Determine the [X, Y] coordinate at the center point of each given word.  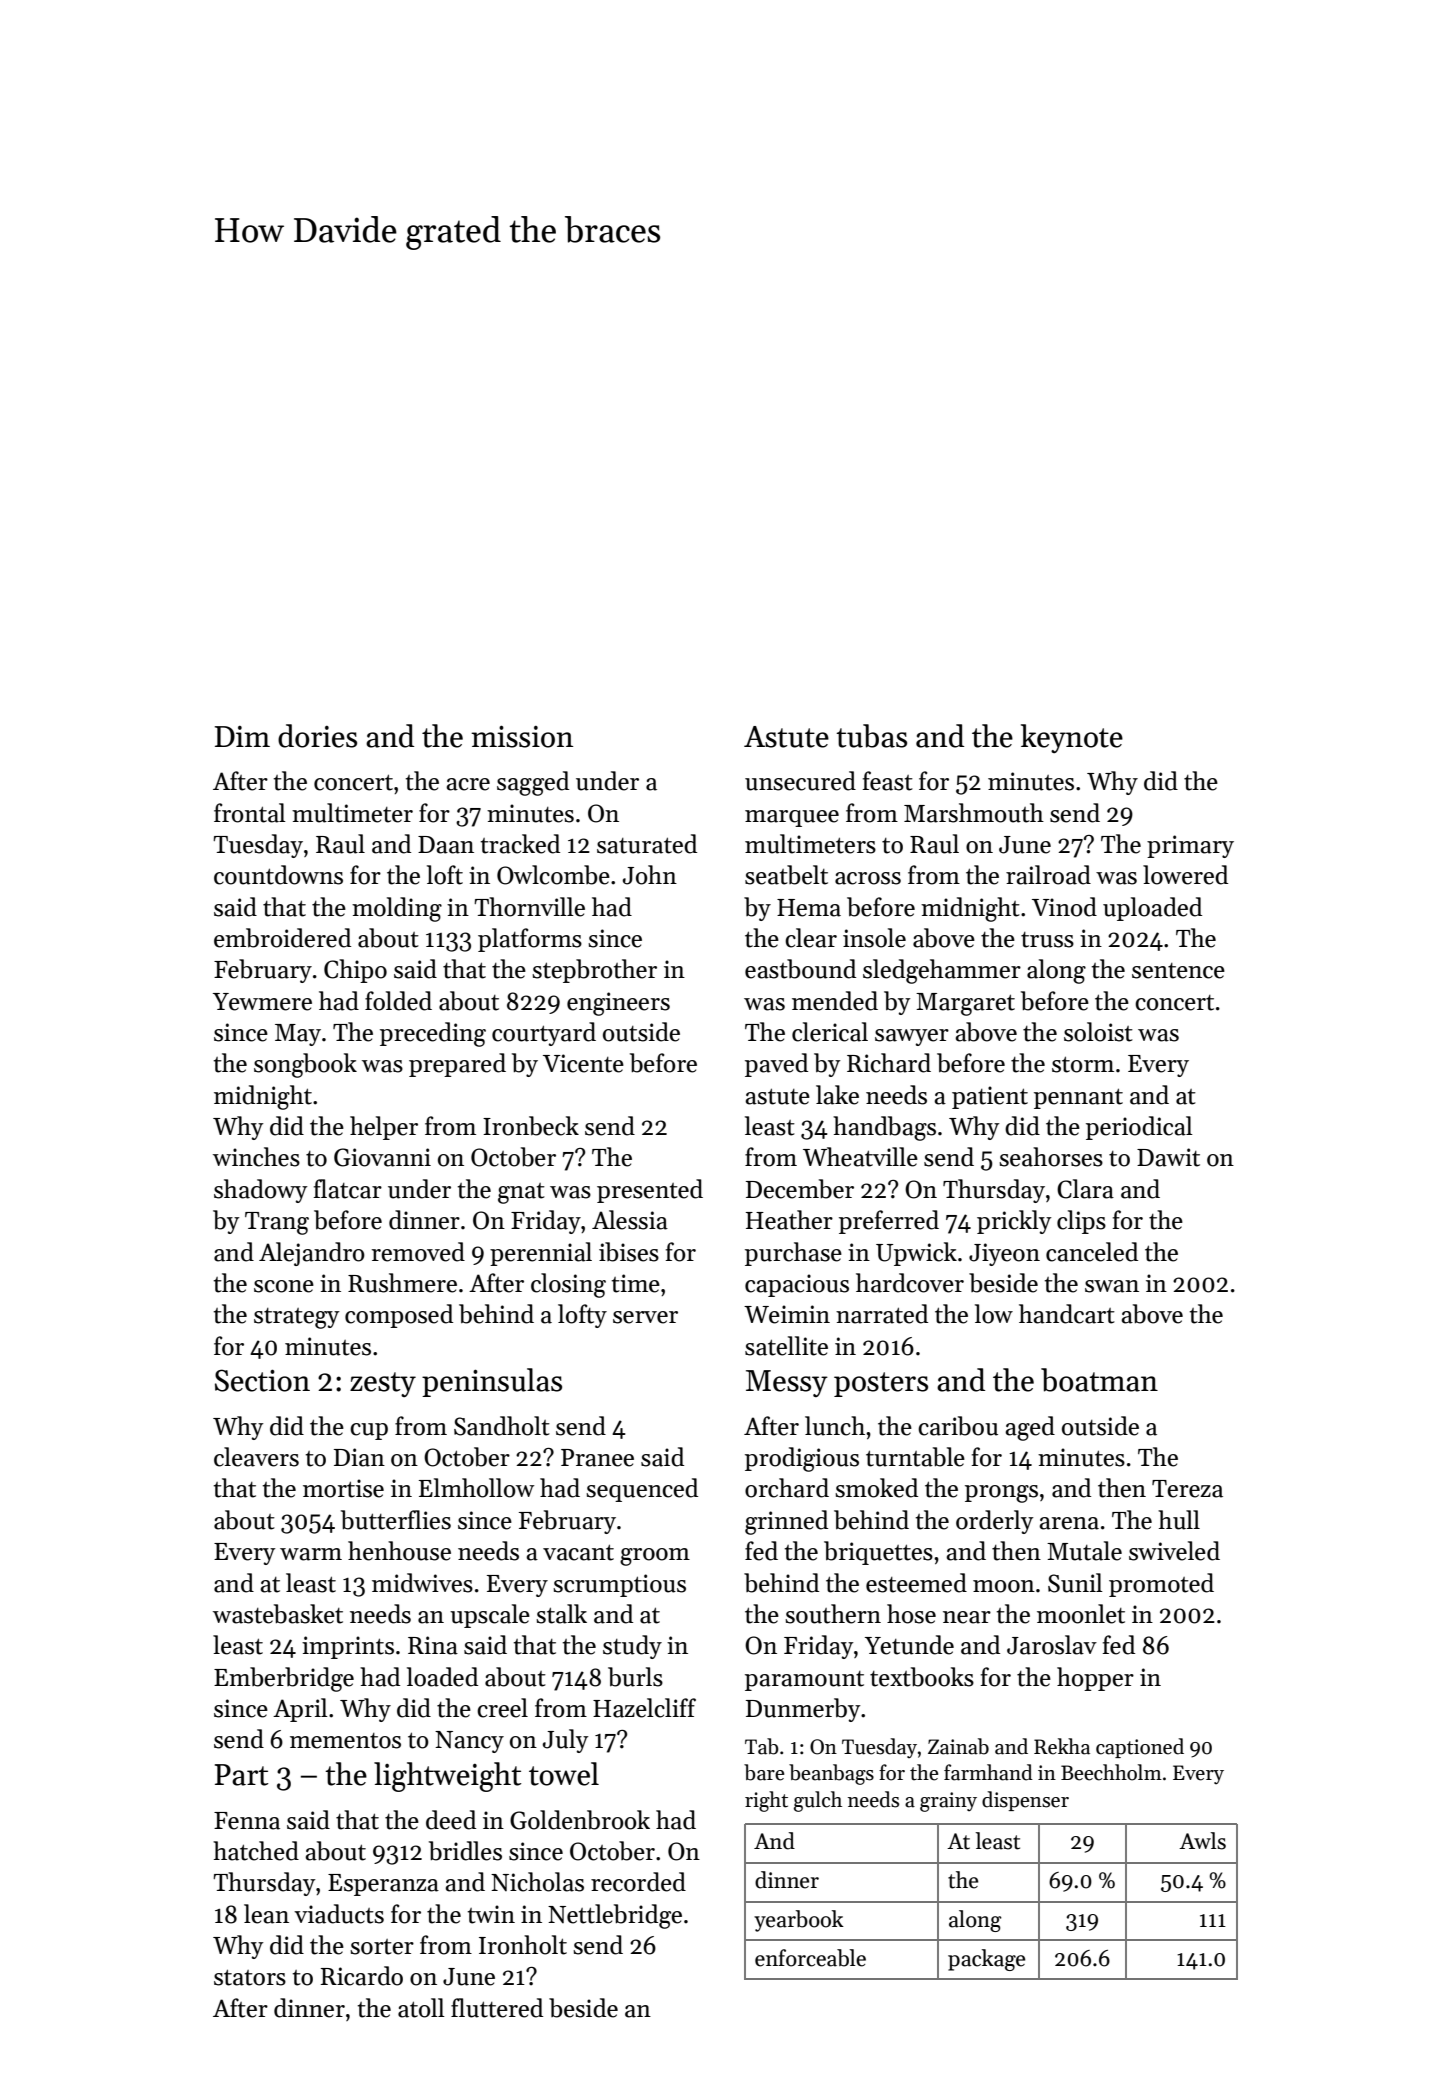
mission [522, 737]
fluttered [497, 2008]
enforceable [810, 1958]
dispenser [1025, 1801]
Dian [359, 1457]
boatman [1099, 1380]
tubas [871, 736]
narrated [882, 1314]
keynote [1072, 738]
